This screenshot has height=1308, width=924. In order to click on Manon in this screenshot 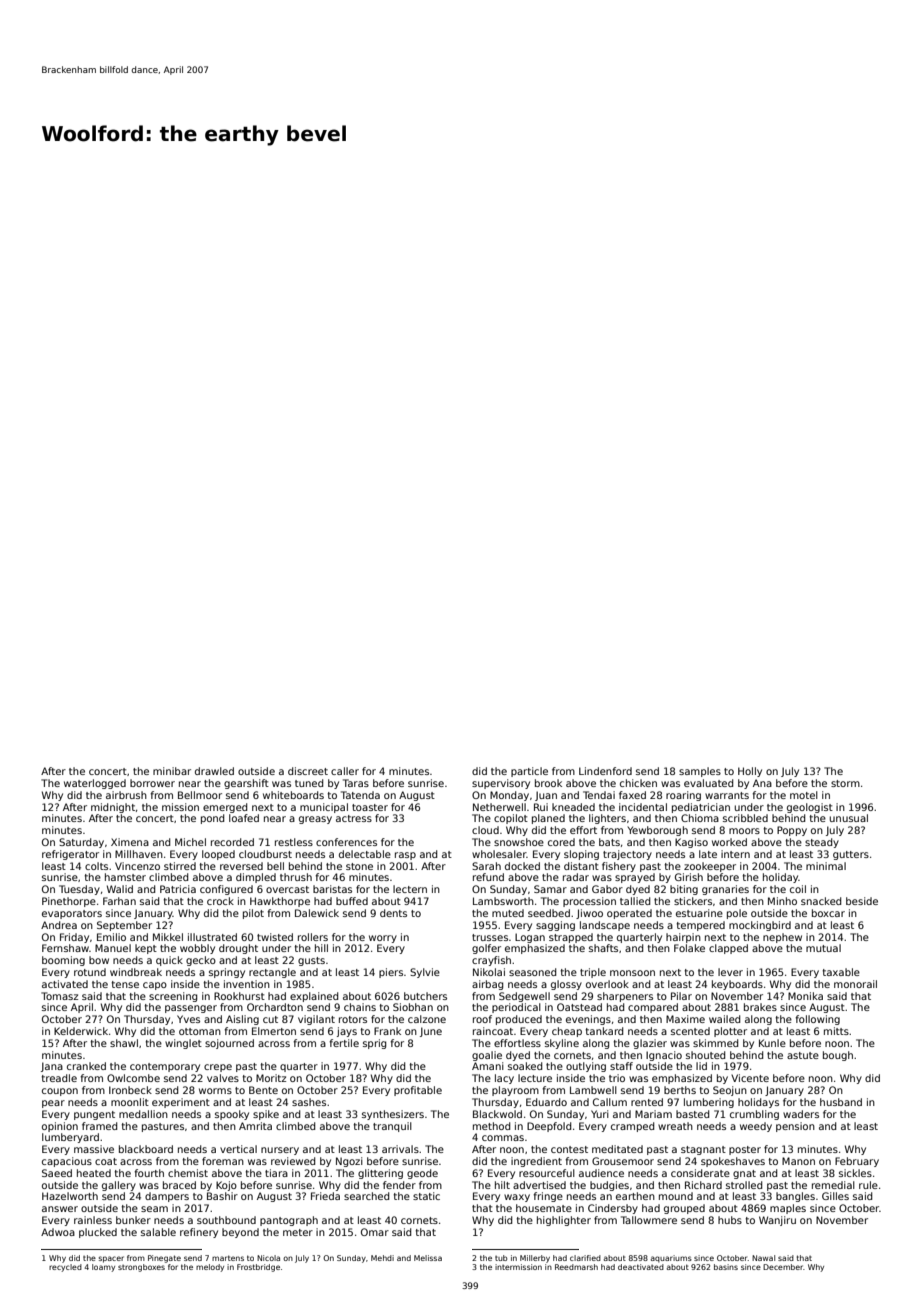, I will do `click(798, 1161)`.
